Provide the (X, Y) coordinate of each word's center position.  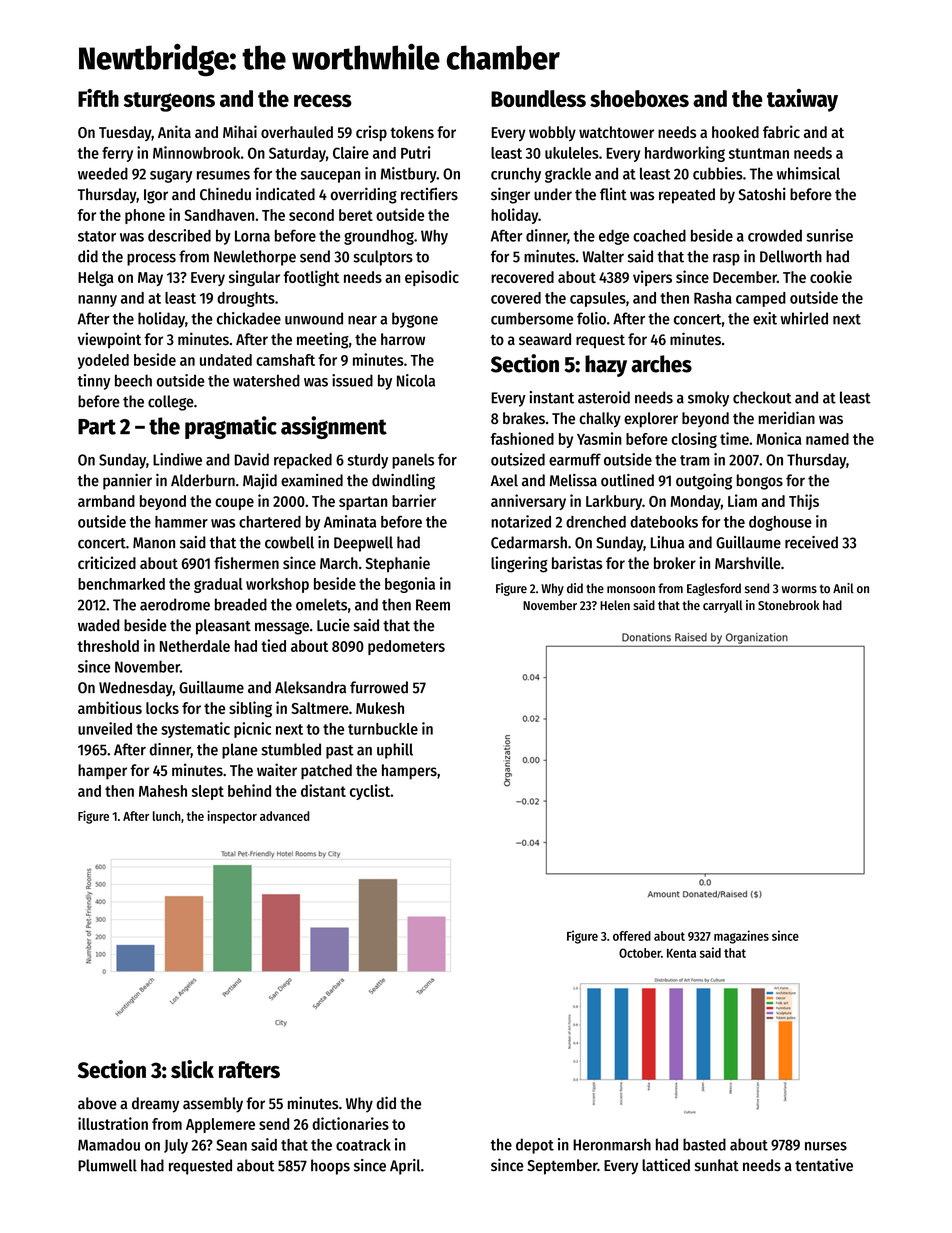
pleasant (223, 627)
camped (761, 299)
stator (97, 236)
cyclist (370, 792)
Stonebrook (788, 605)
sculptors (383, 258)
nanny (97, 301)
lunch (167, 816)
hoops (330, 1167)
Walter (603, 256)
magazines (741, 937)
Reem (433, 605)
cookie (831, 276)
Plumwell (107, 1165)
